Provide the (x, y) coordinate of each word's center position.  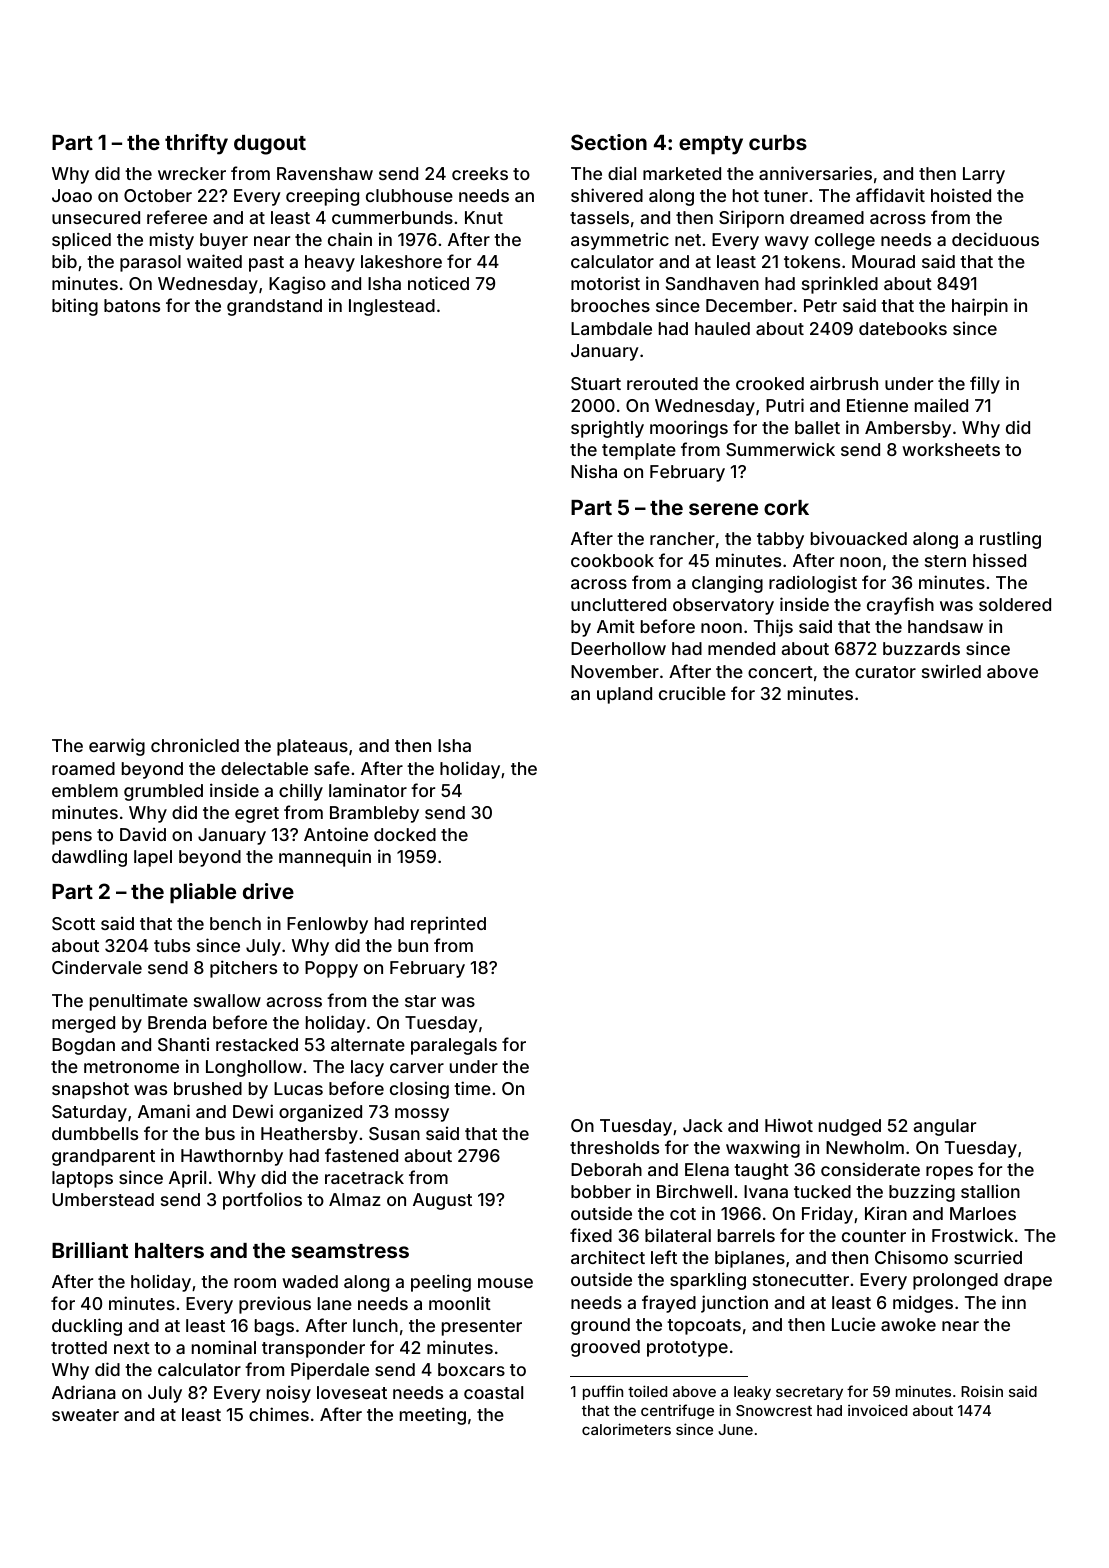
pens (72, 838)
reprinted (448, 925)
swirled (951, 671)
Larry (984, 175)
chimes (279, 1414)
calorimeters (626, 1429)
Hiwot (789, 1125)
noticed (438, 283)
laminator (368, 790)
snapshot (90, 1090)
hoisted (961, 195)
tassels (599, 217)
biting (75, 307)
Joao (72, 195)
